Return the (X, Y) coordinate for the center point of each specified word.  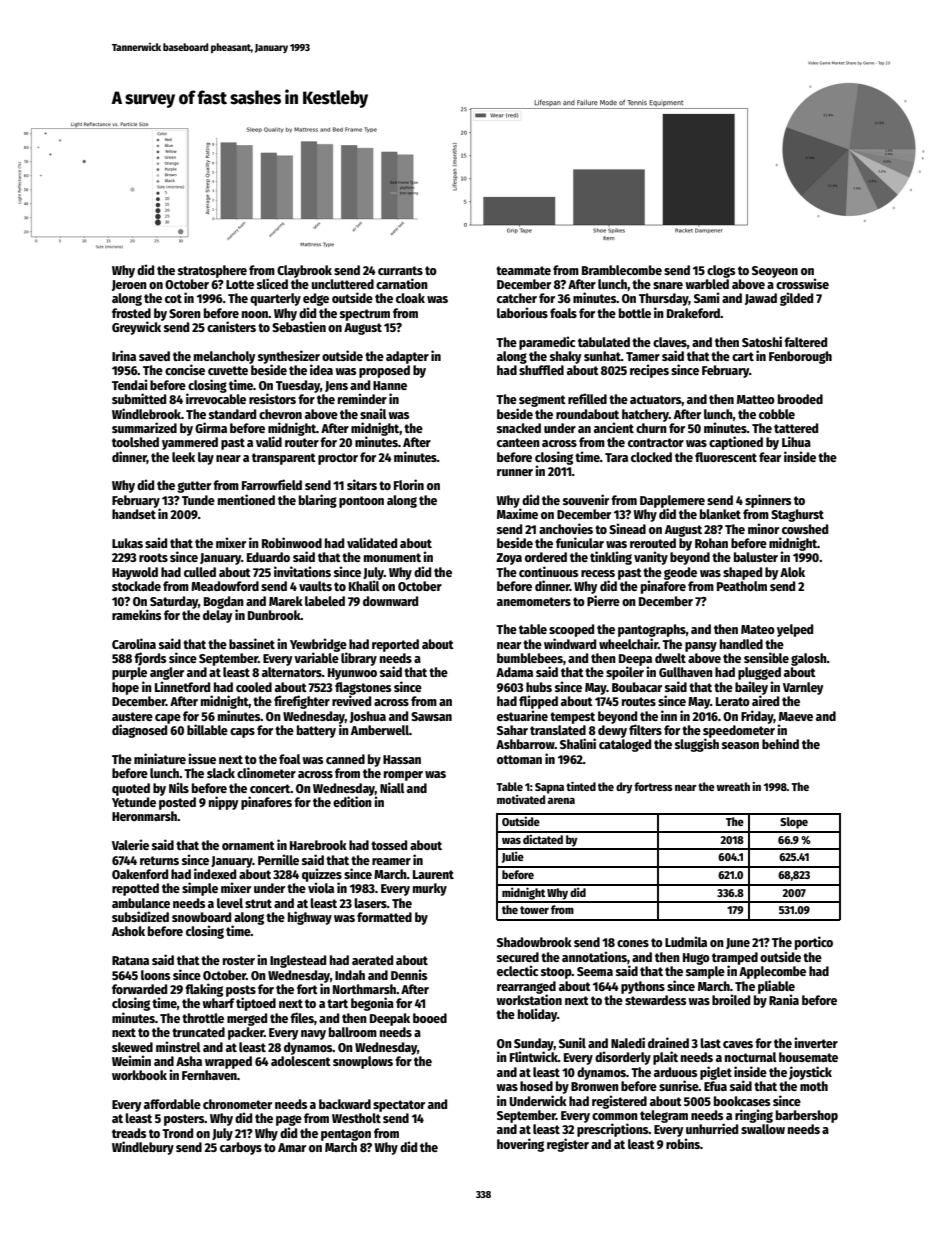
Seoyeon (775, 272)
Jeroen (129, 285)
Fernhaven (209, 1075)
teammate (523, 270)
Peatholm (742, 586)
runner (515, 472)
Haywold (135, 573)
